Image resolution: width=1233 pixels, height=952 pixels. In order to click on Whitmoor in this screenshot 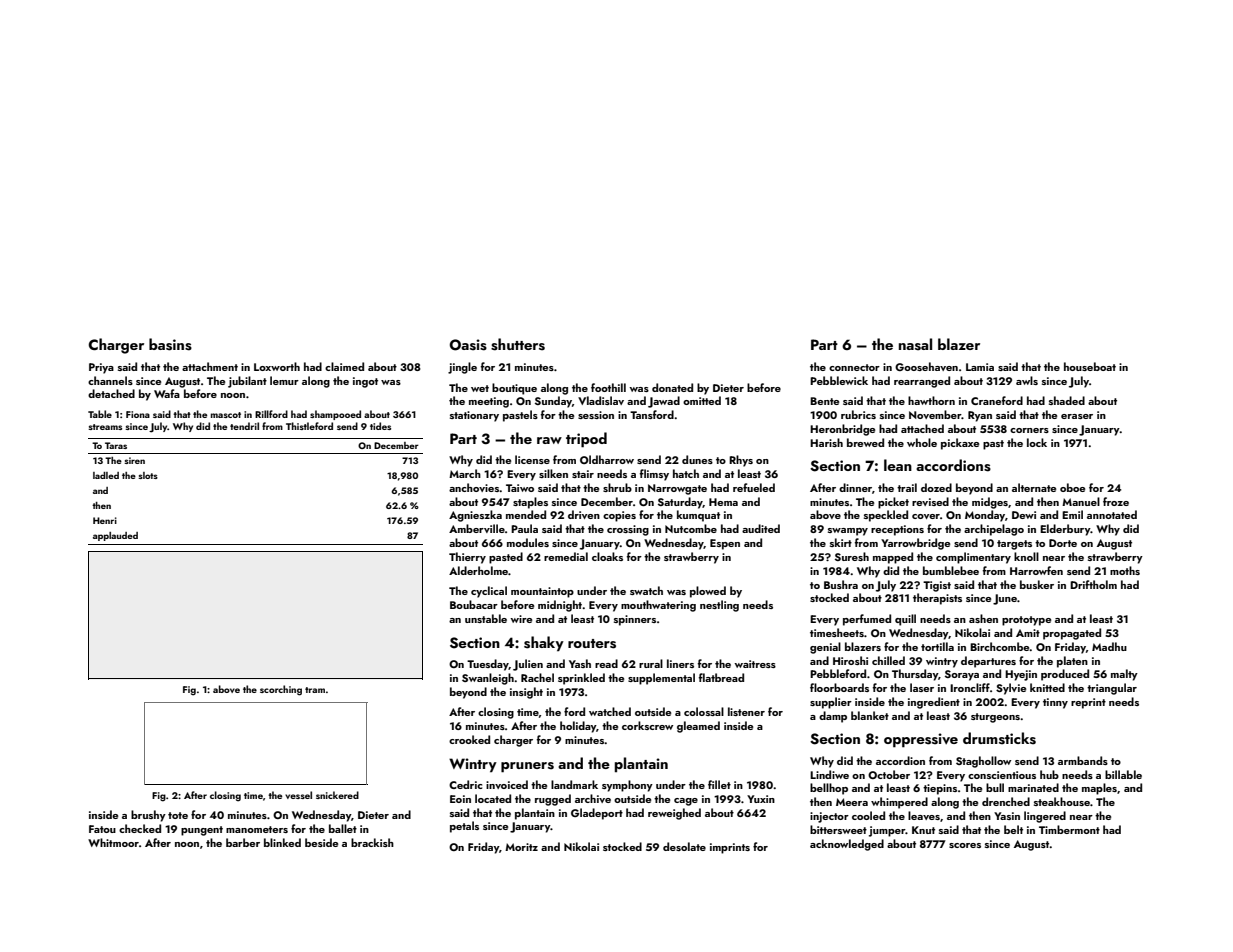, I will do `click(113, 842)`.
